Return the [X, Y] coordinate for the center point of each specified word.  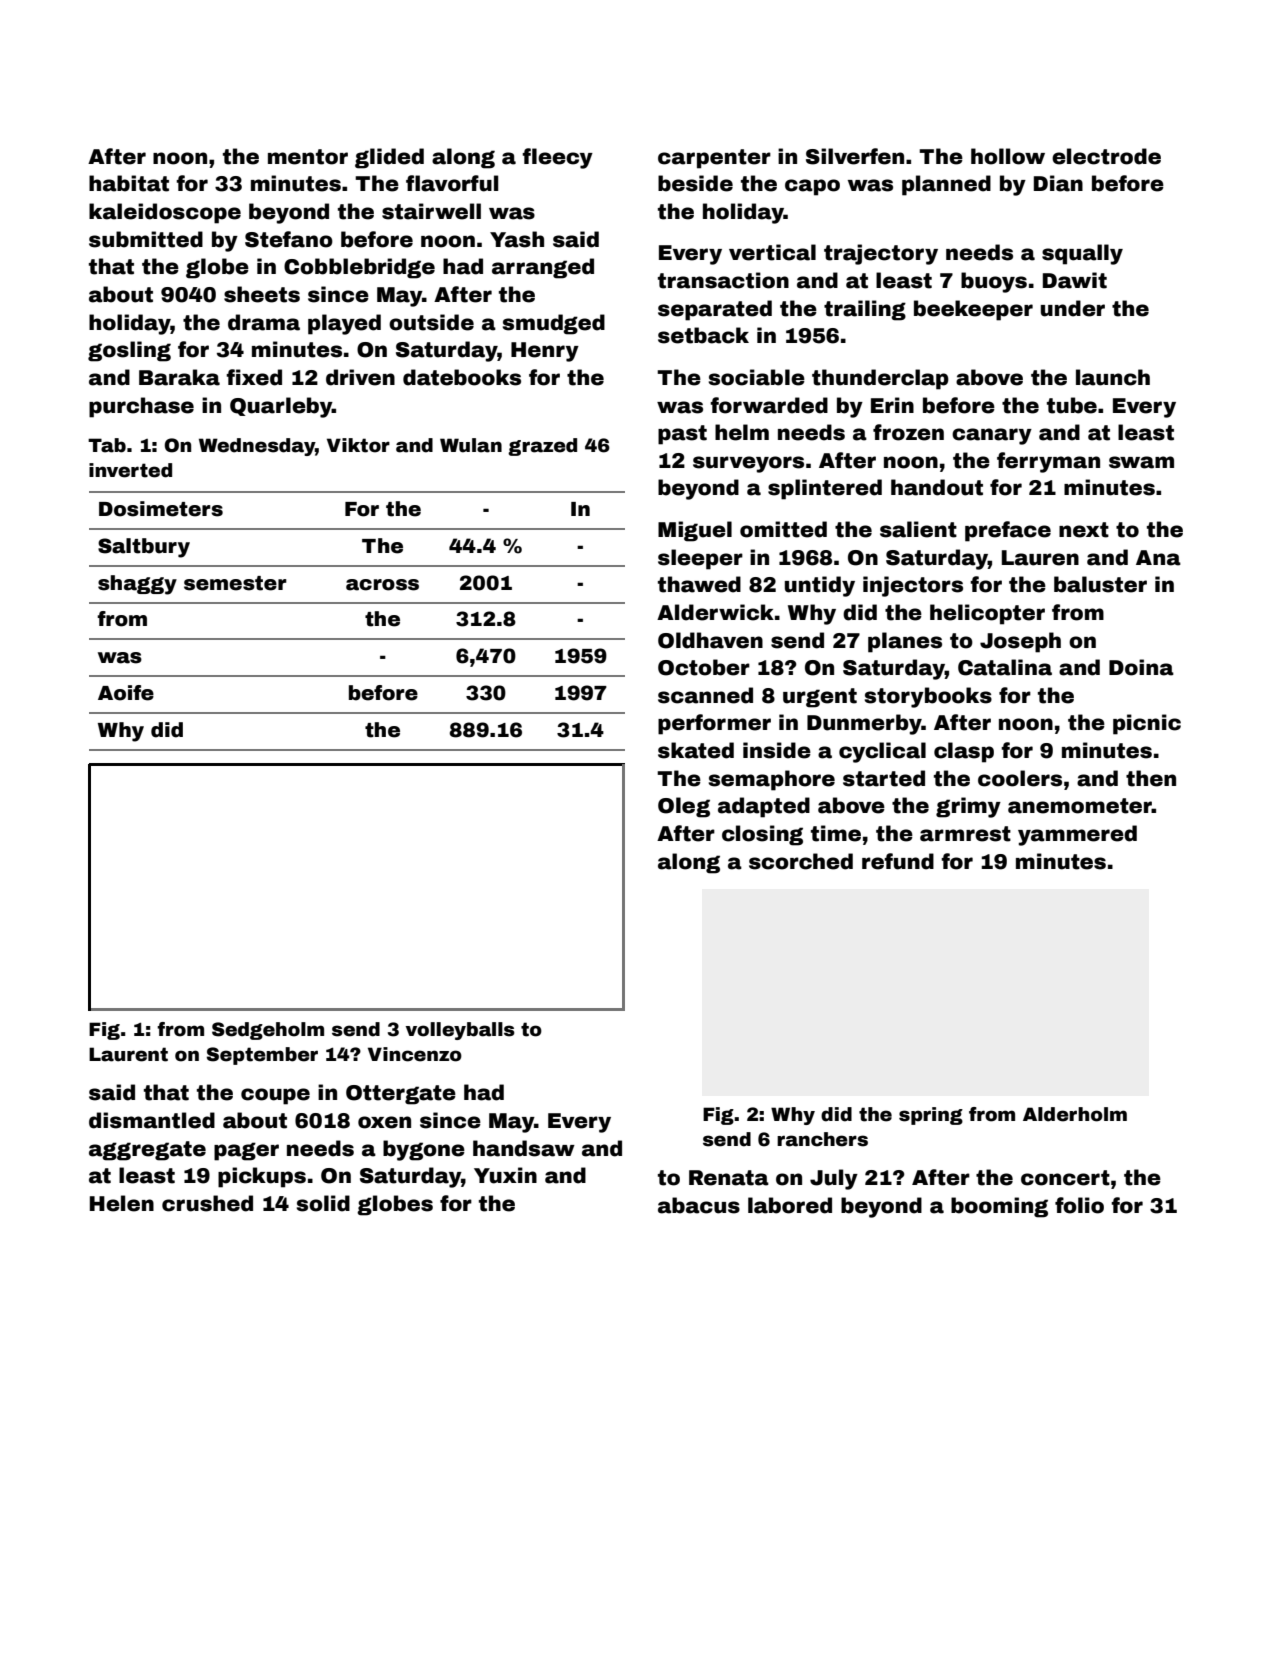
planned [946, 185]
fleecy [557, 158]
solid [323, 1203]
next [1084, 530]
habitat [129, 183]
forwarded [769, 405]
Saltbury [144, 548]
